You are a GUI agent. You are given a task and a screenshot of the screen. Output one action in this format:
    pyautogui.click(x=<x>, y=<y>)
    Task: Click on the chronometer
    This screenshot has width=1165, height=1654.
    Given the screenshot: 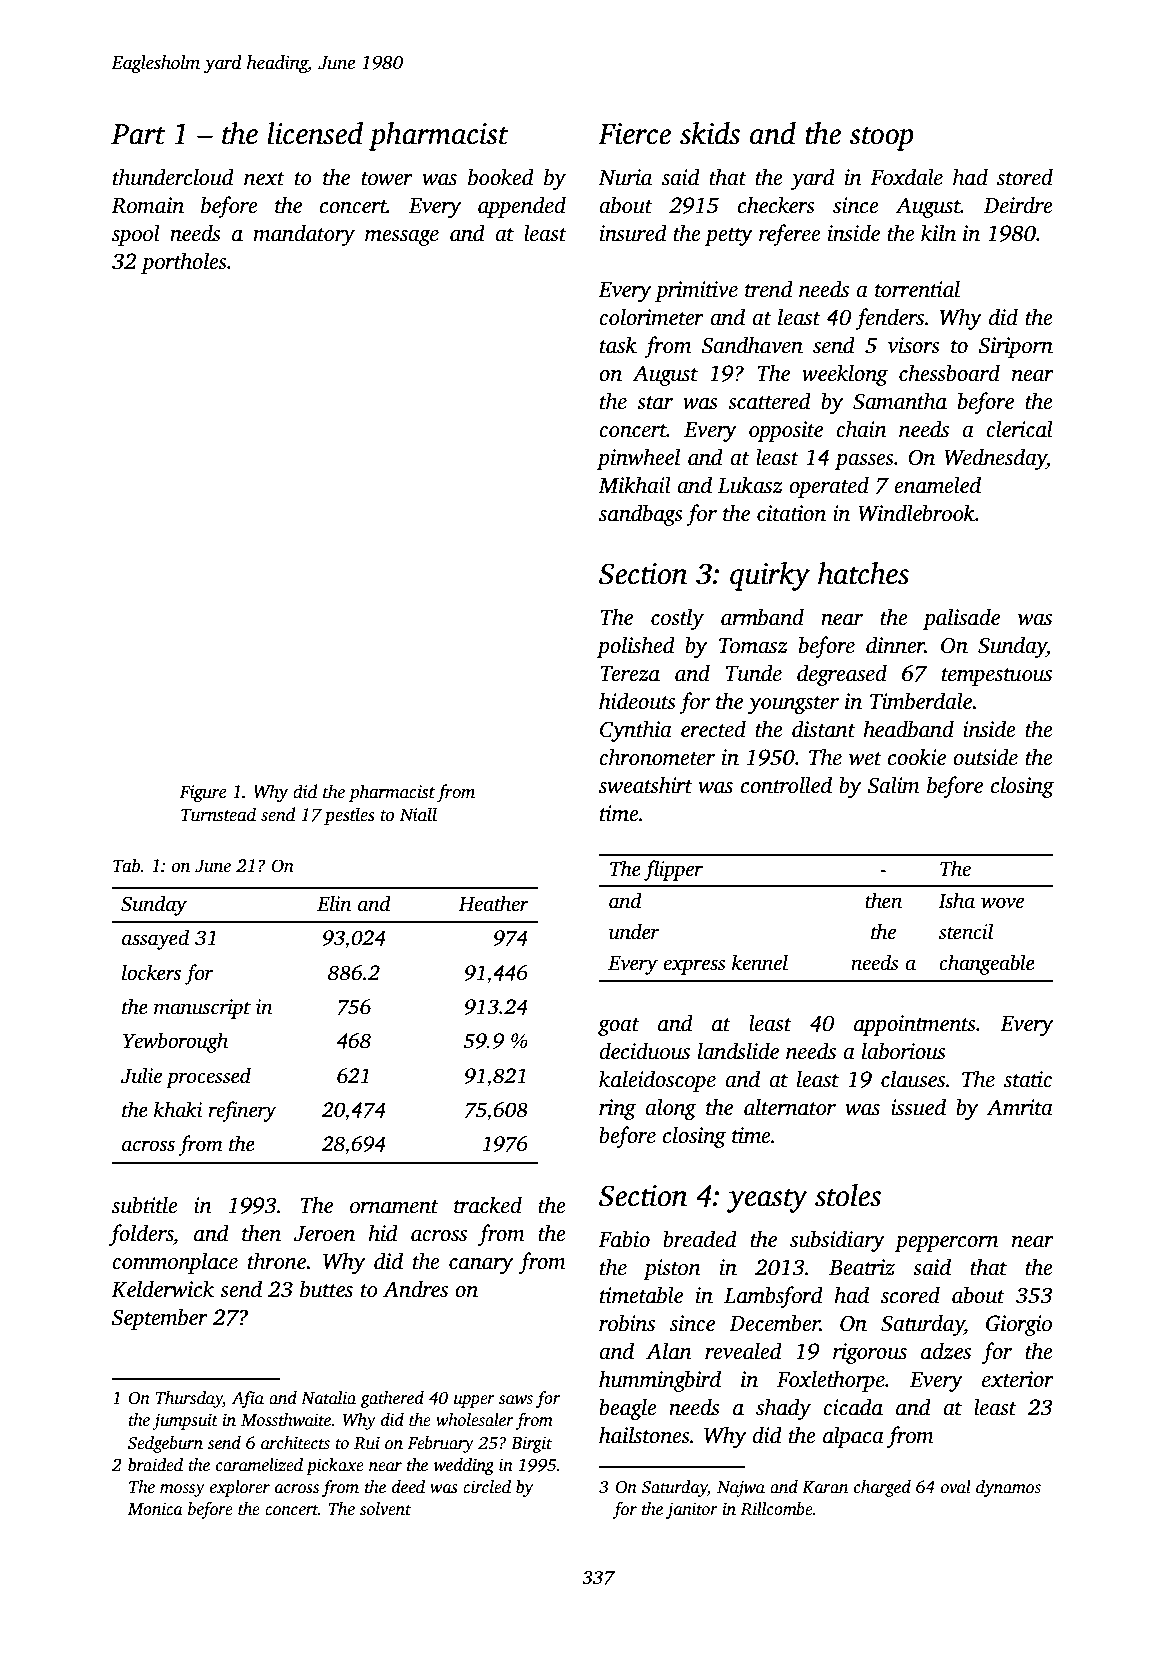 What is the action you would take?
    pyautogui.click(x=657, y=757)
